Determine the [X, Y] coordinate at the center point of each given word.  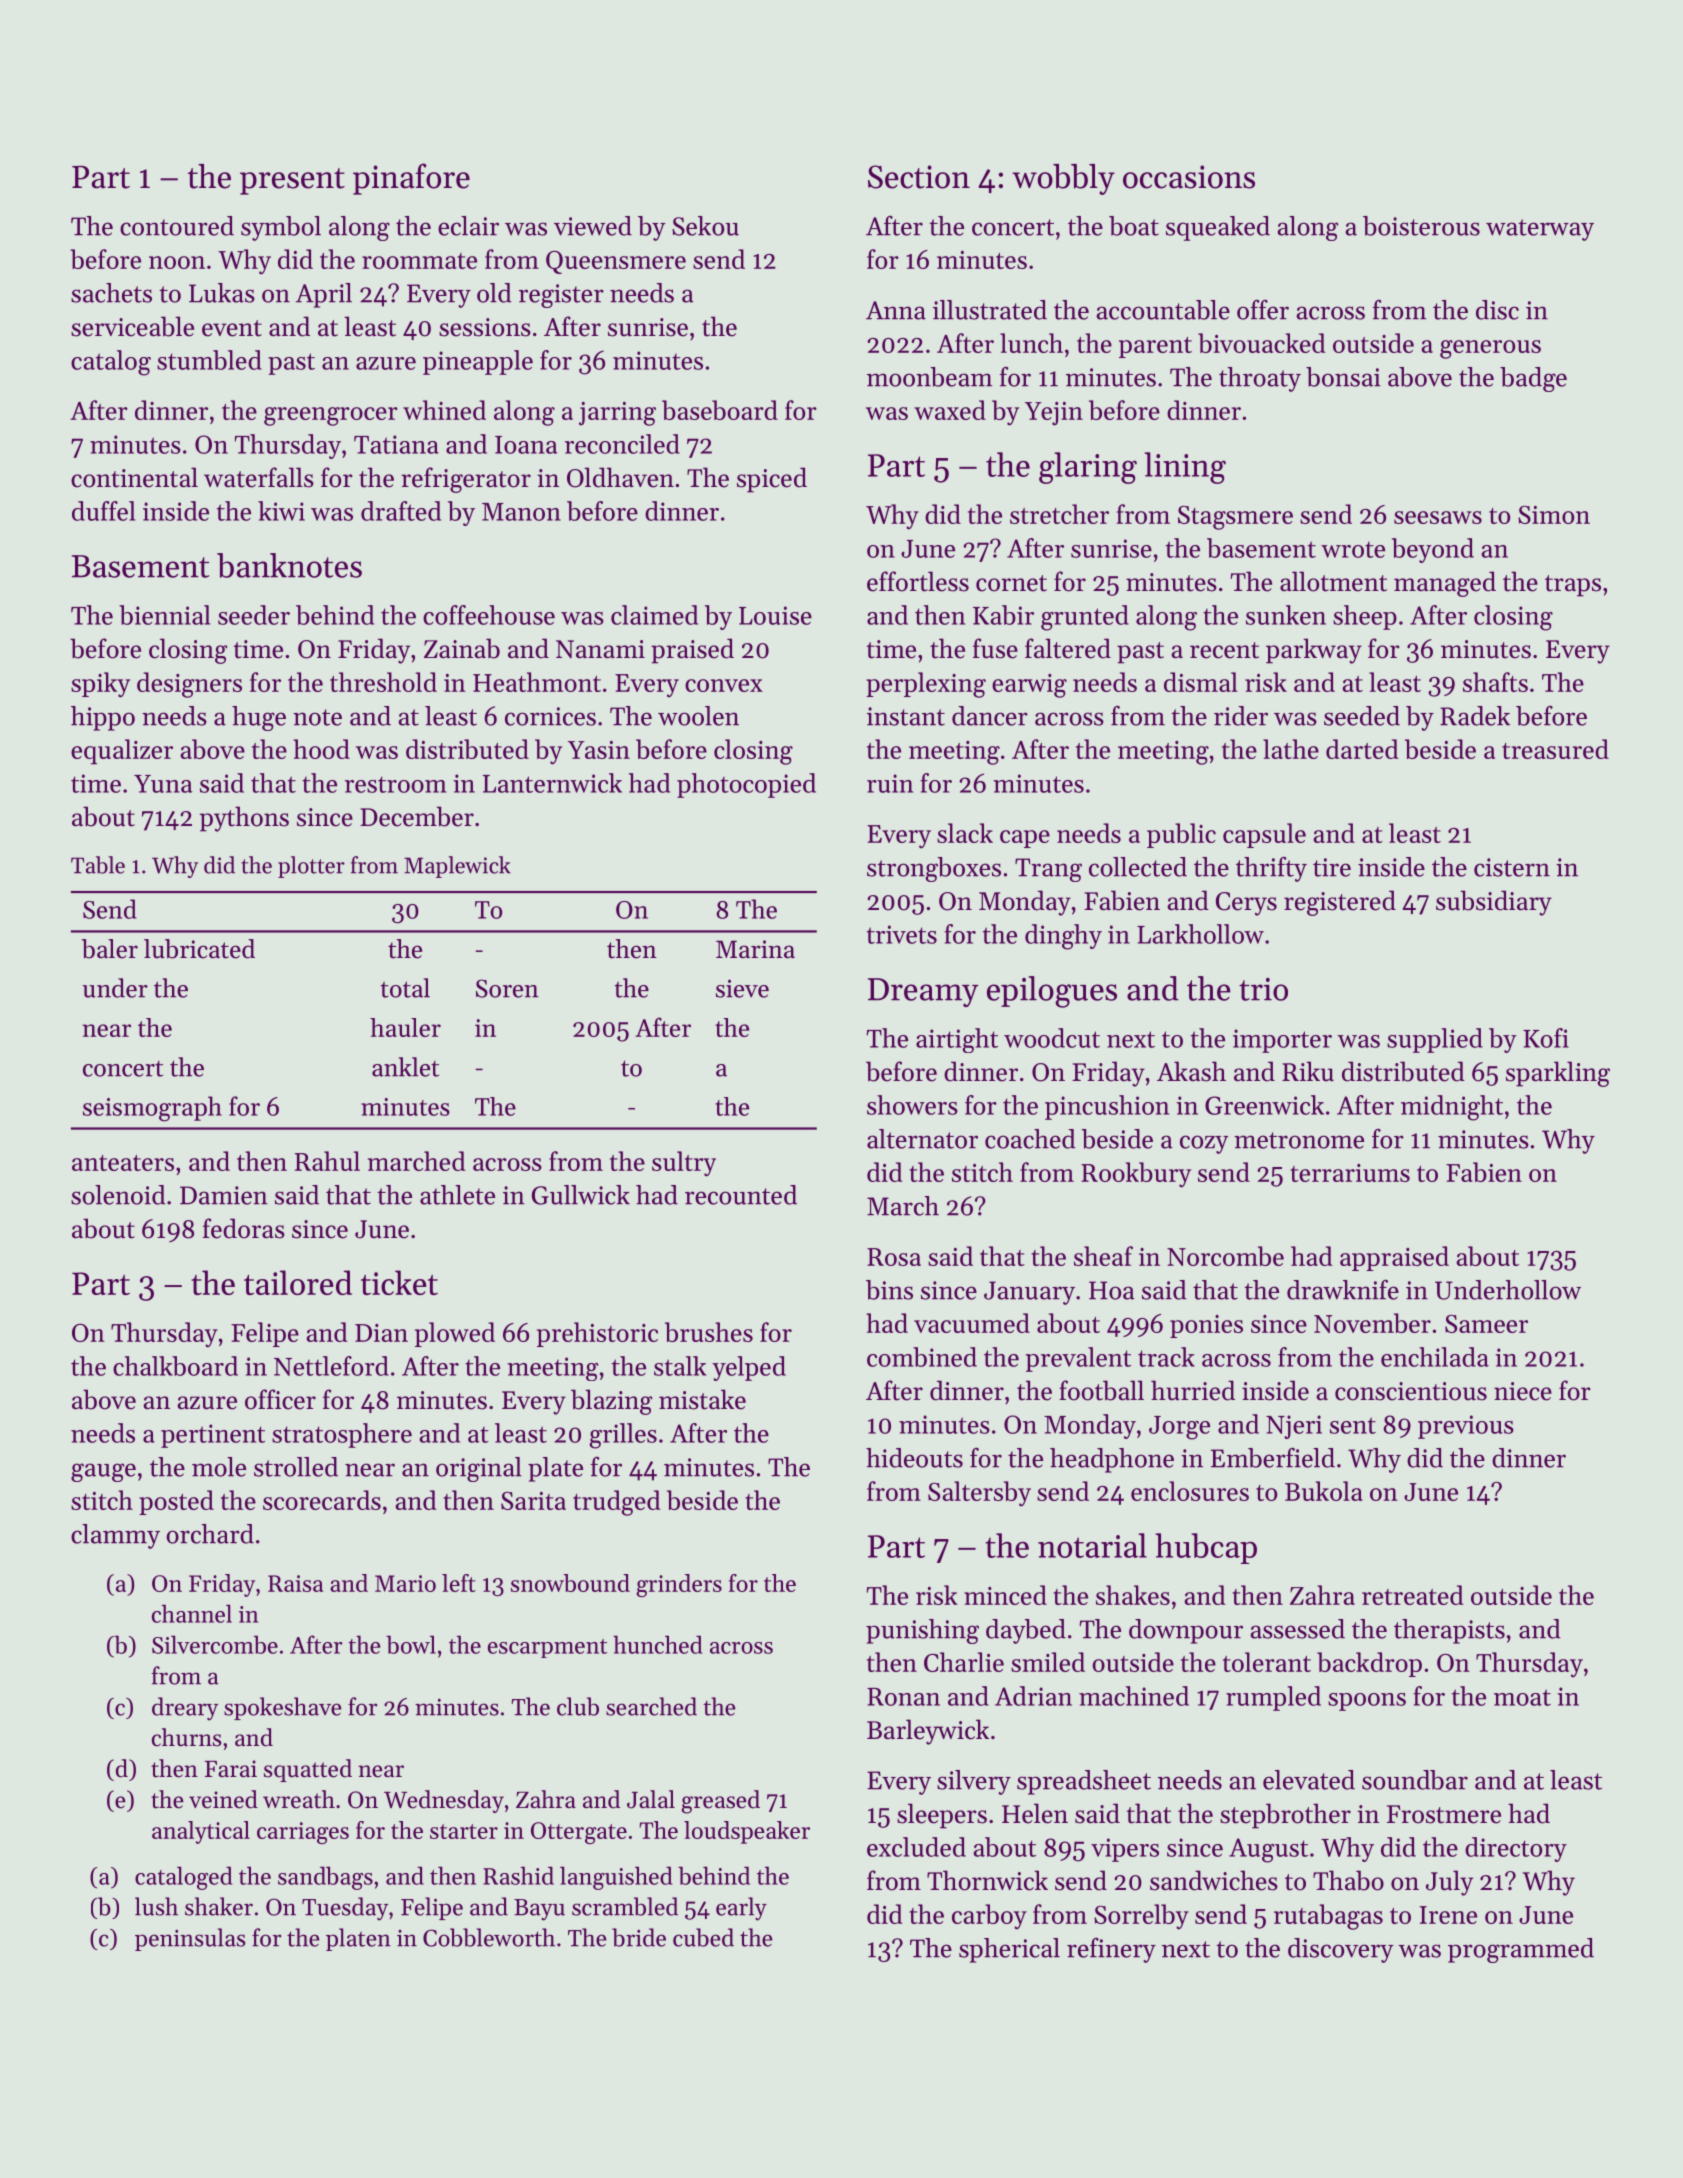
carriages [303, 1833]
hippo [103, 718]
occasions [1189, 177]
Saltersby [979, 1494]
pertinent [213, 1436]
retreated [1413, 1595]
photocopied [746, 785]
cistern [1512, 867]
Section [919, 177]
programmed [1521, 1950]
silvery [974, 1782]
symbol [281, 228]
